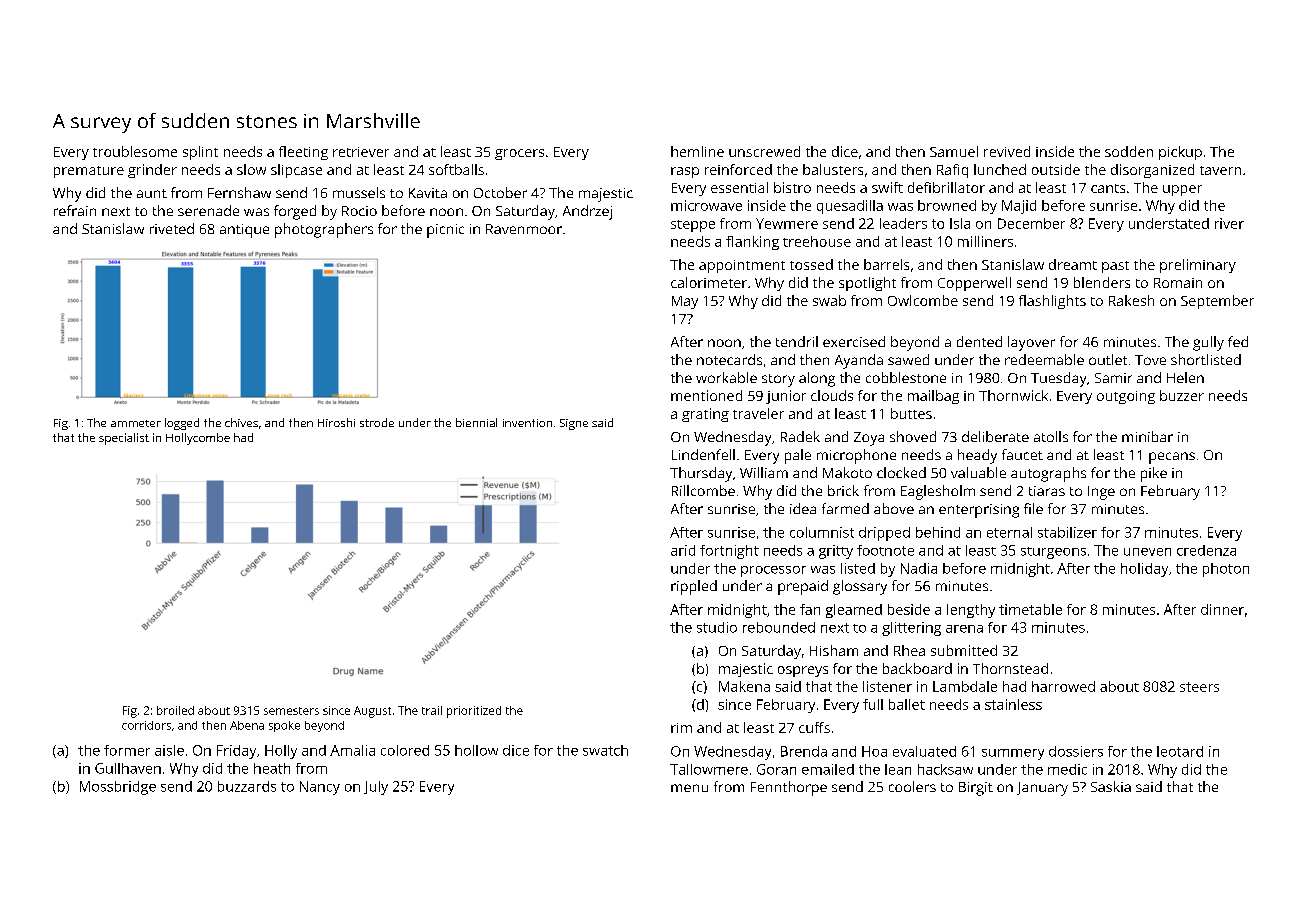 Image resolution: width=1308 pixels, height=924 pixels. Describe the element at coordinates (1033, 508) in the screenshot. I see `file` at that location.
